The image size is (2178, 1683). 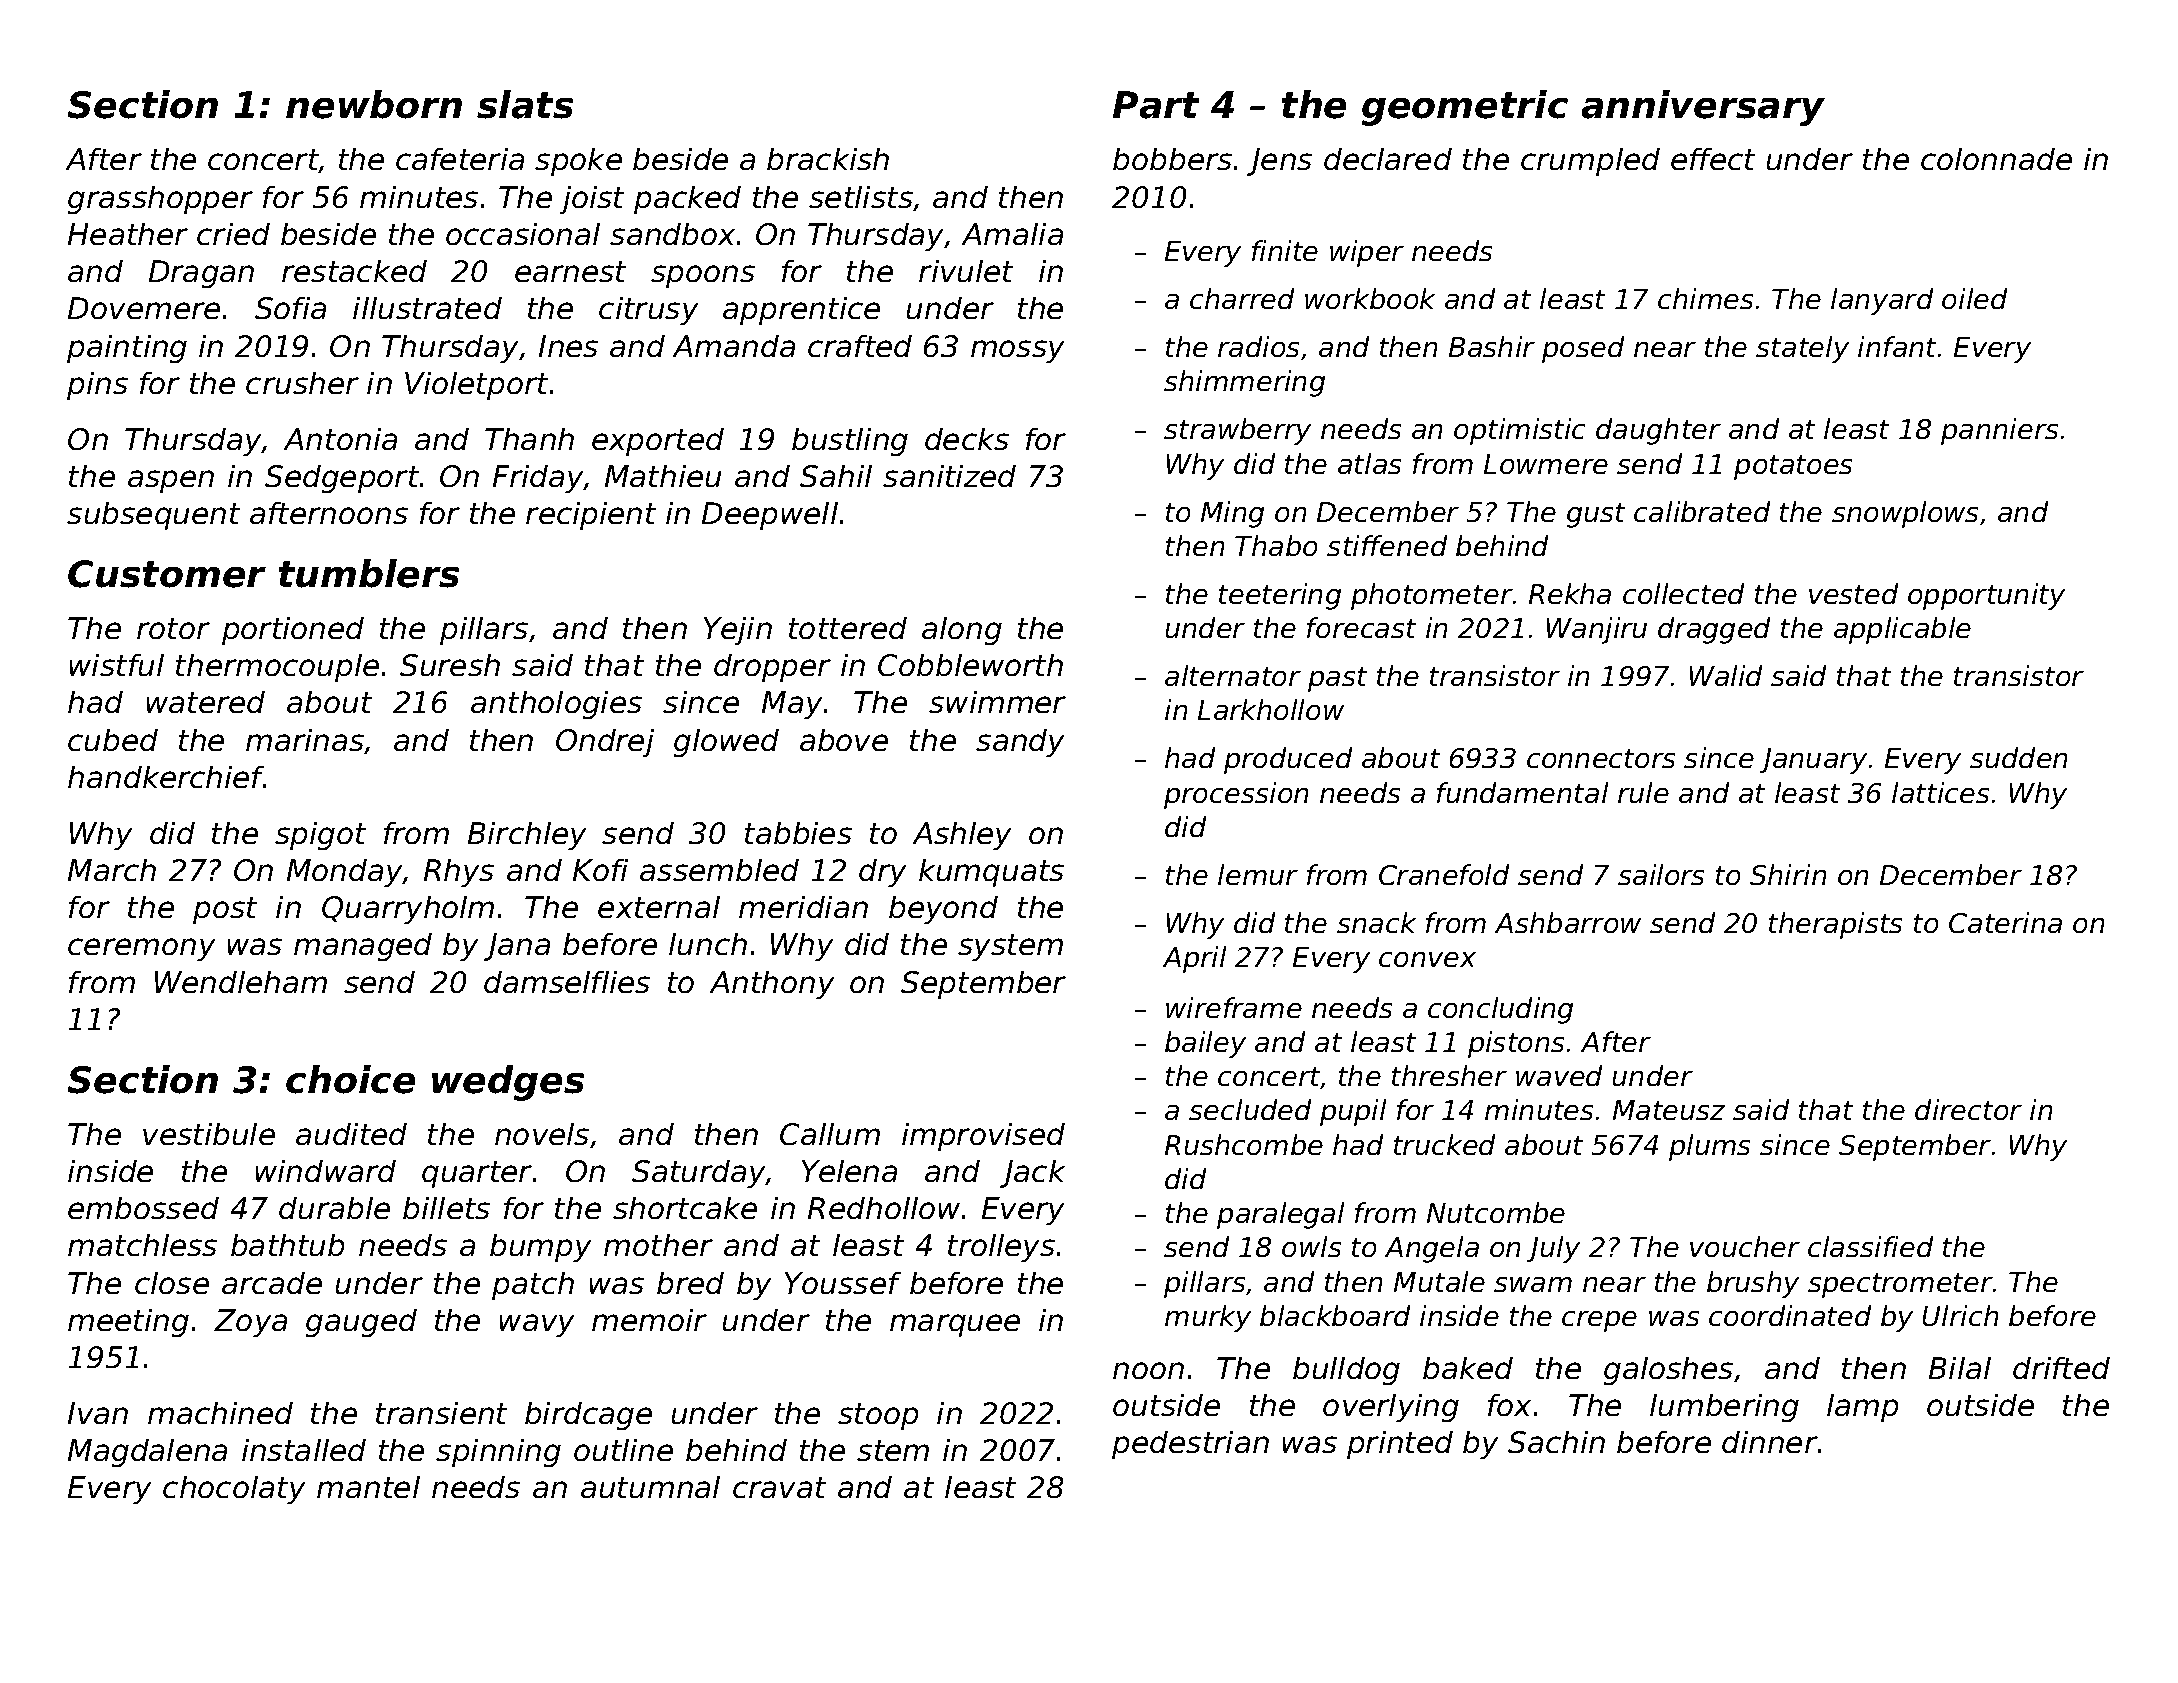 What do you see at coordinates (1996, 159) in the document?
I see `colonnade` at bounding box center [1996, 159].
